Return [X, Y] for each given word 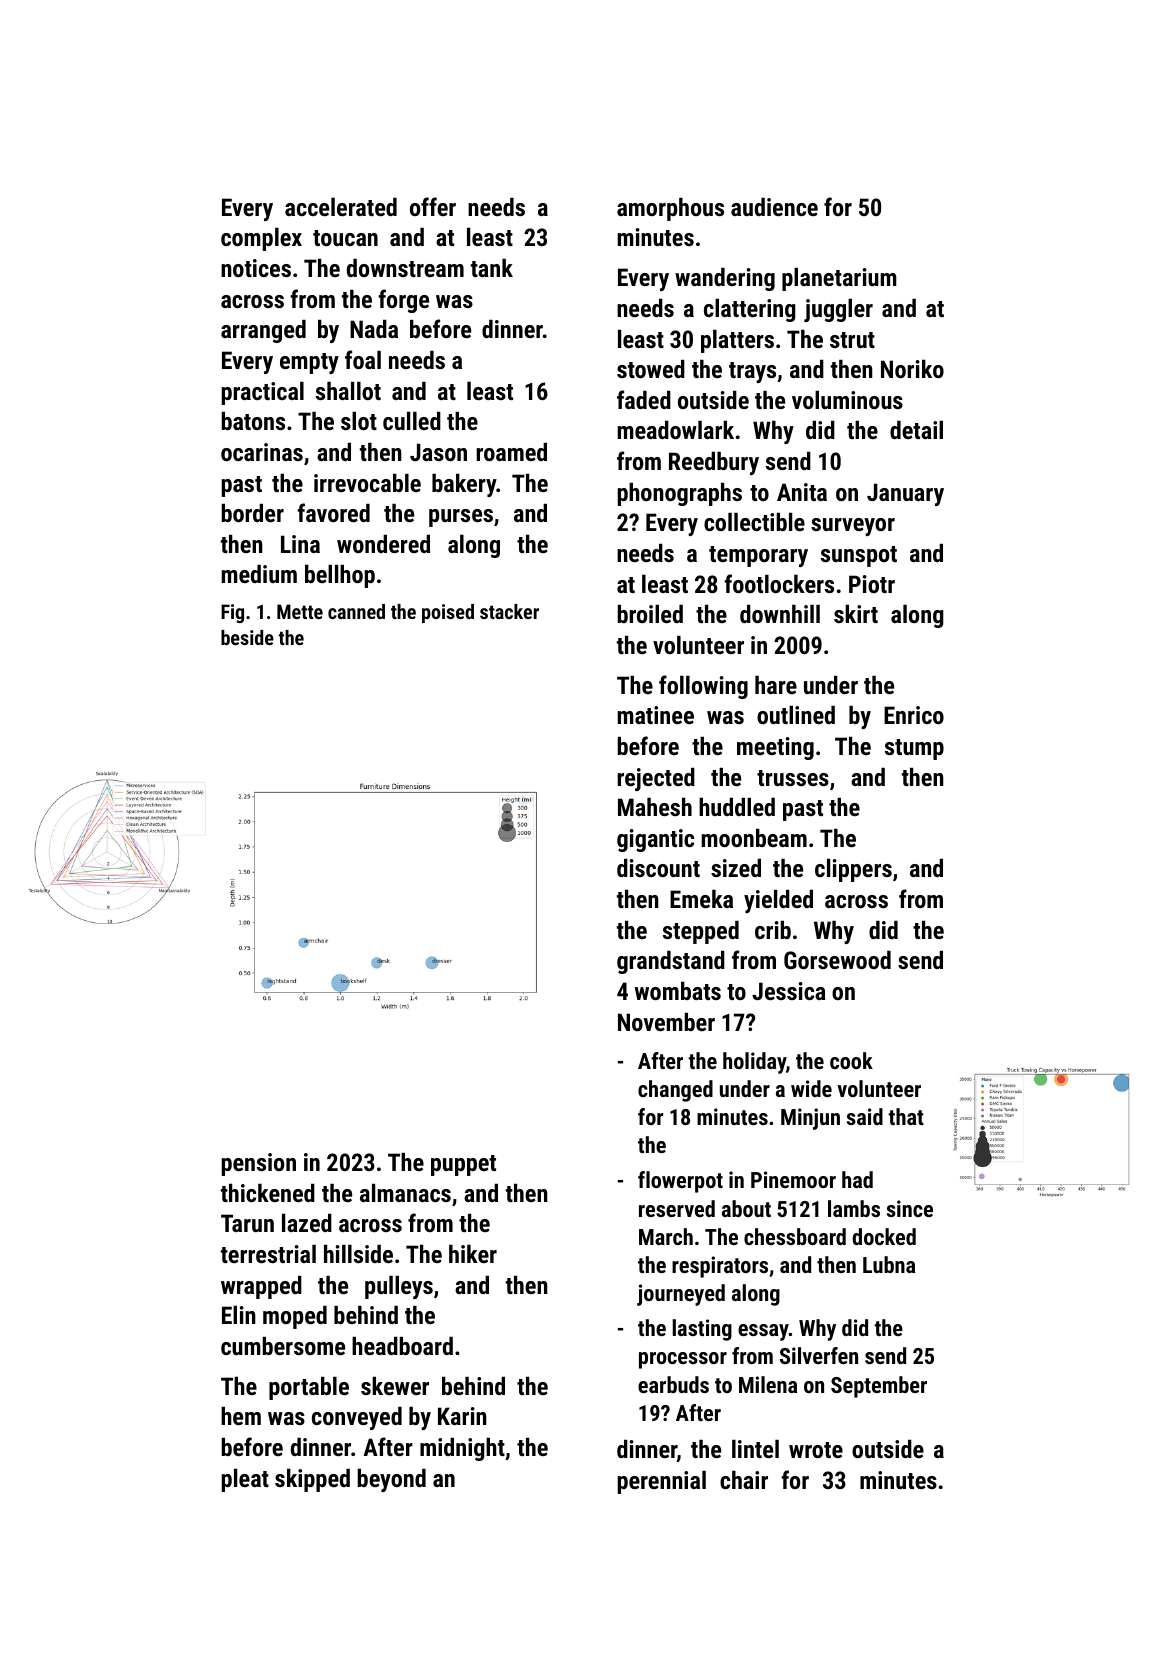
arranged [263, 331]
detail [916, 430]
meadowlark [675, 429]
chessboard [795, 1236]
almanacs [405, 1193]
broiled [650, 614]
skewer [395, 1385]
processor [683, 1360]
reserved [677, 1208]
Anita [802, 492]
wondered [383, 544]
